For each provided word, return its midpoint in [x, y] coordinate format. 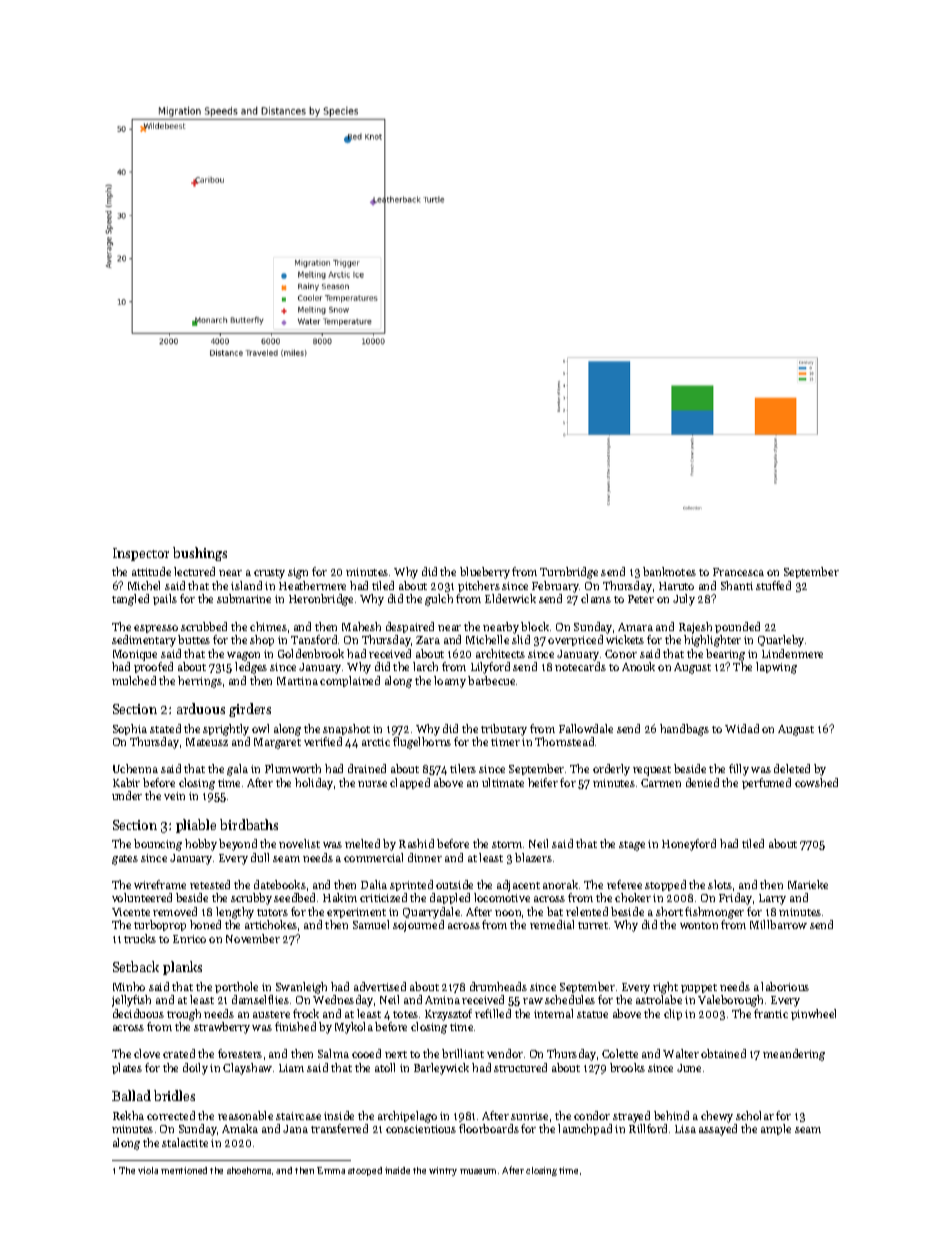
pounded [737, 627]
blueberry [485, 573]
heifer [543, 782]
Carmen [661, 783]
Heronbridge [321, 600]
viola [148, 1170]
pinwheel [813, 1014]
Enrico [189, 939]
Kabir [126, 782]
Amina [442, 1000]
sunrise [529, 1116]
